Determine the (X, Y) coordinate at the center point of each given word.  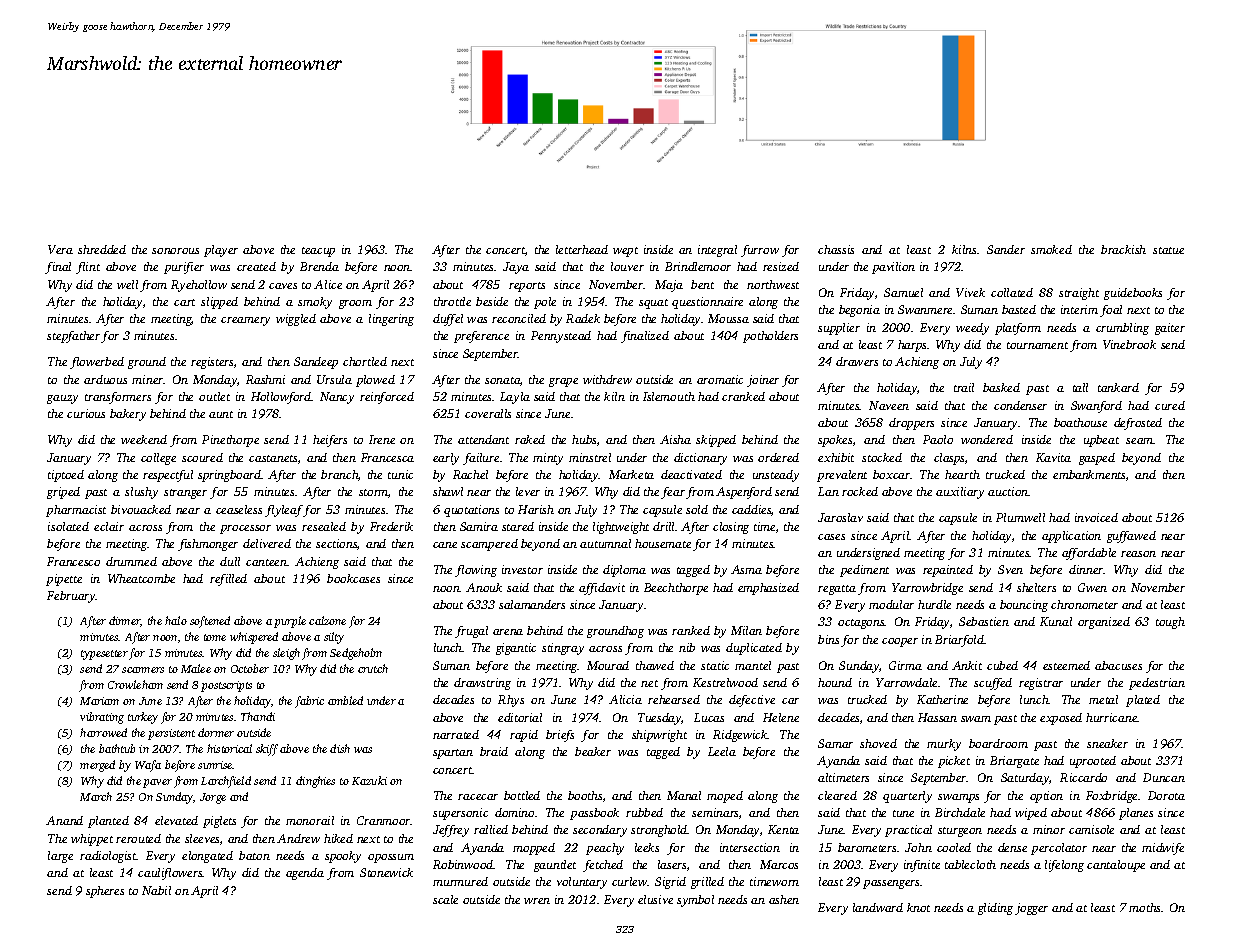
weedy (972, 329)
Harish (536, 509)
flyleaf (284, 511)
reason (1138, 554)
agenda (305, 874)
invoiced (1096, 517)
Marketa (631, 474)
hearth (962, 474)
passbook (594, 814)
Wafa (148, 766)
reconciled (519, 318)
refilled (228, 580)
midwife (1163, 849)
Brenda (319, 266)
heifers (330, 441)
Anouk (484, 587)
